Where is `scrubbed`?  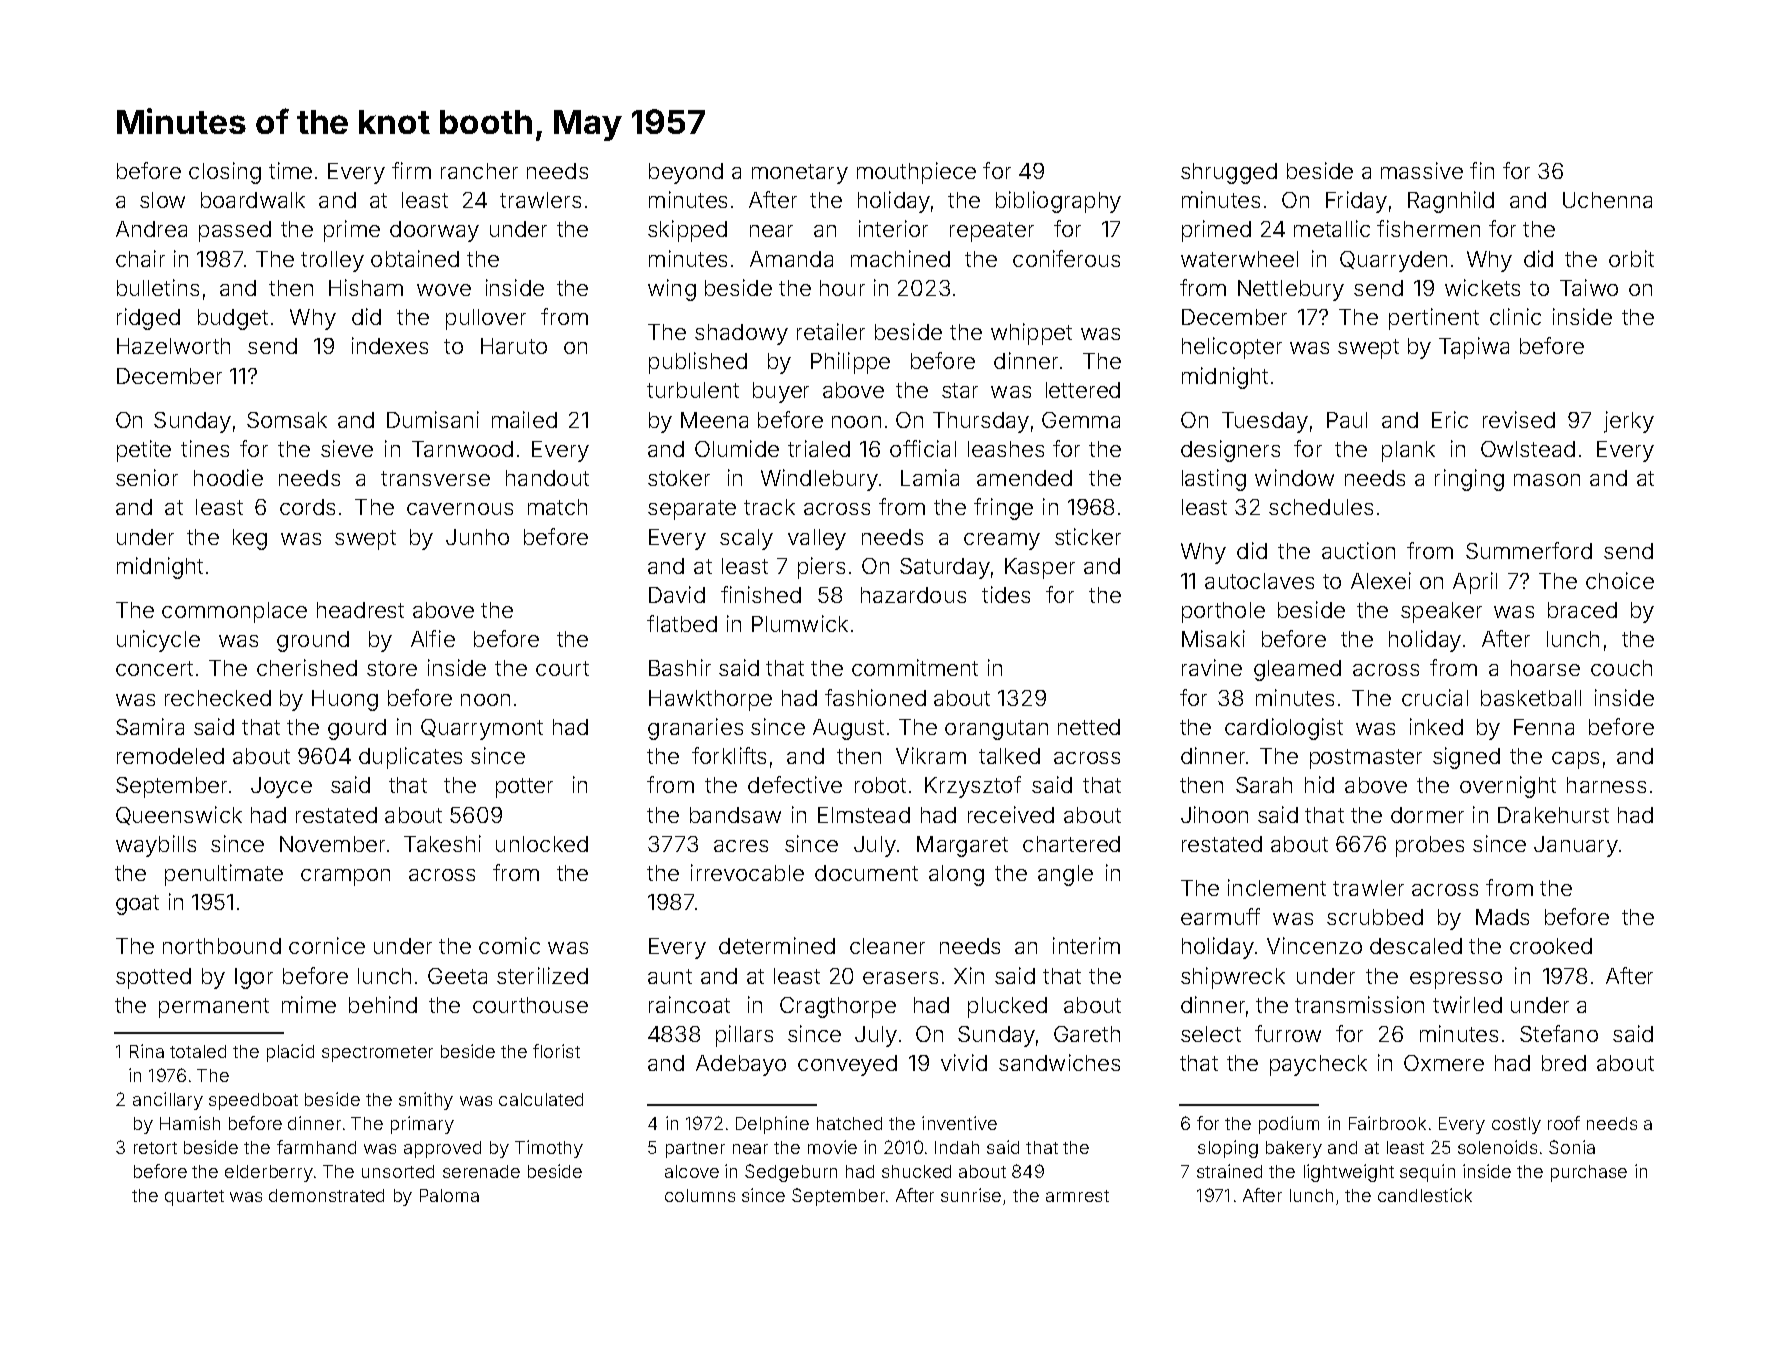
scrubbed is located at coordinates (1375, 917).
